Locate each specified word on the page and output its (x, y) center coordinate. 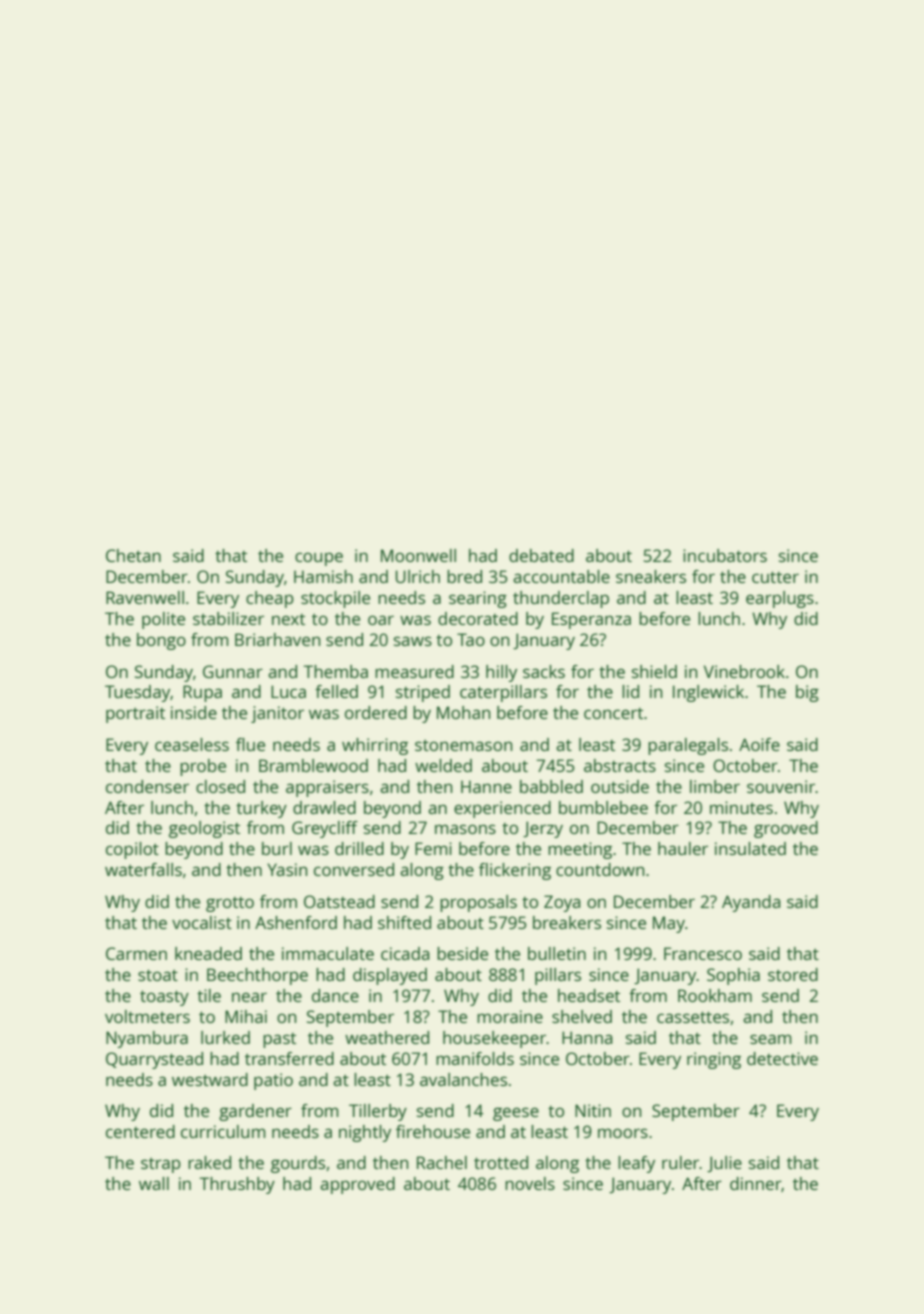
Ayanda (751, 903)
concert (613, 713)
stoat (158, 975)
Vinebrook (744, 671)
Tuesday (137, 693)
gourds (298, 1164)
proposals (478, 903)
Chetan (133, 555)
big (807, 693)
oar (381, 620)
